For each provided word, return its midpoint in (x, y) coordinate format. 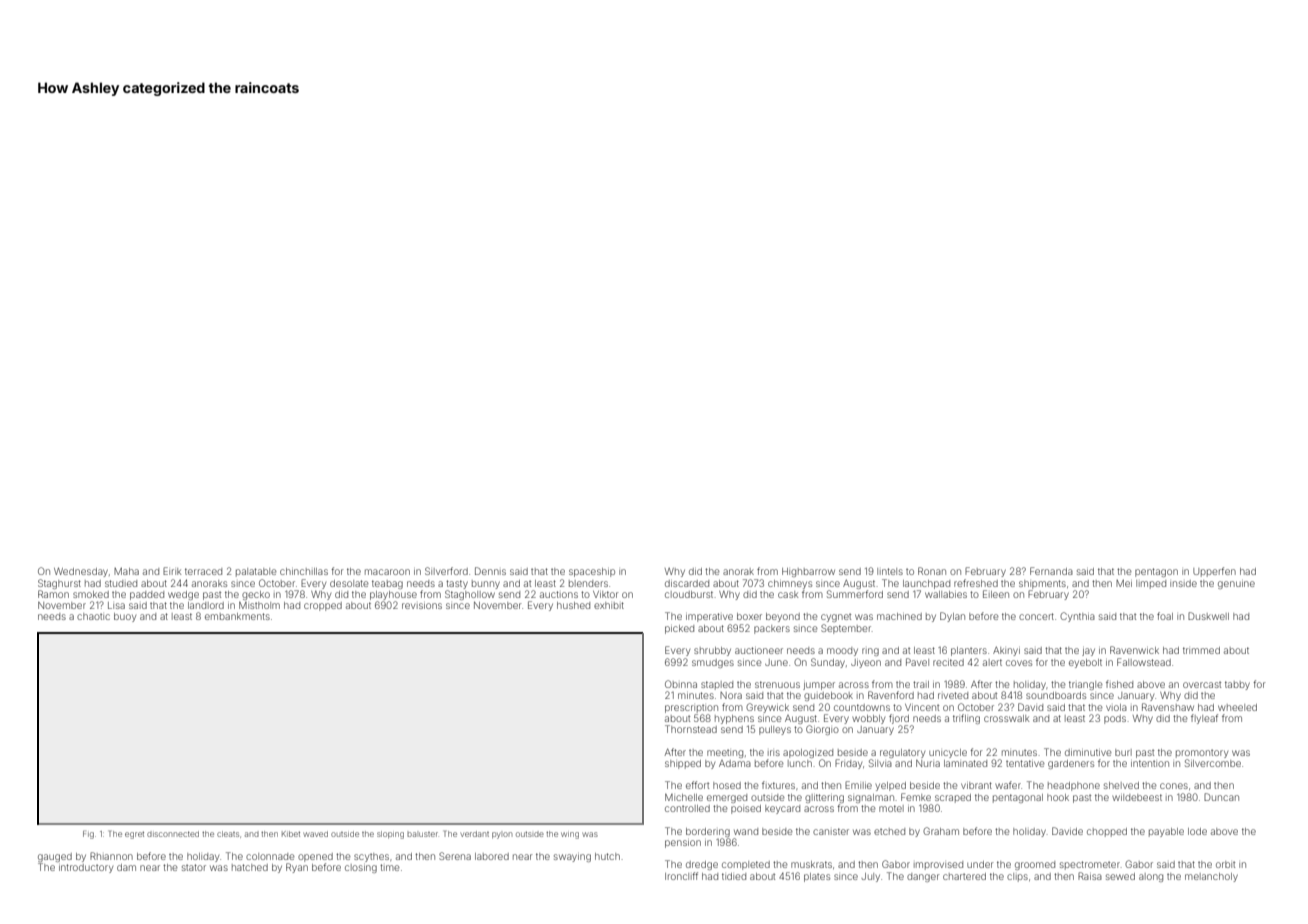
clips (1017, 877)
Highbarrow (808, 572)
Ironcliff (681, 876)
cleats (228, 834)
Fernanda (1051, 571)
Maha (126, 571)
